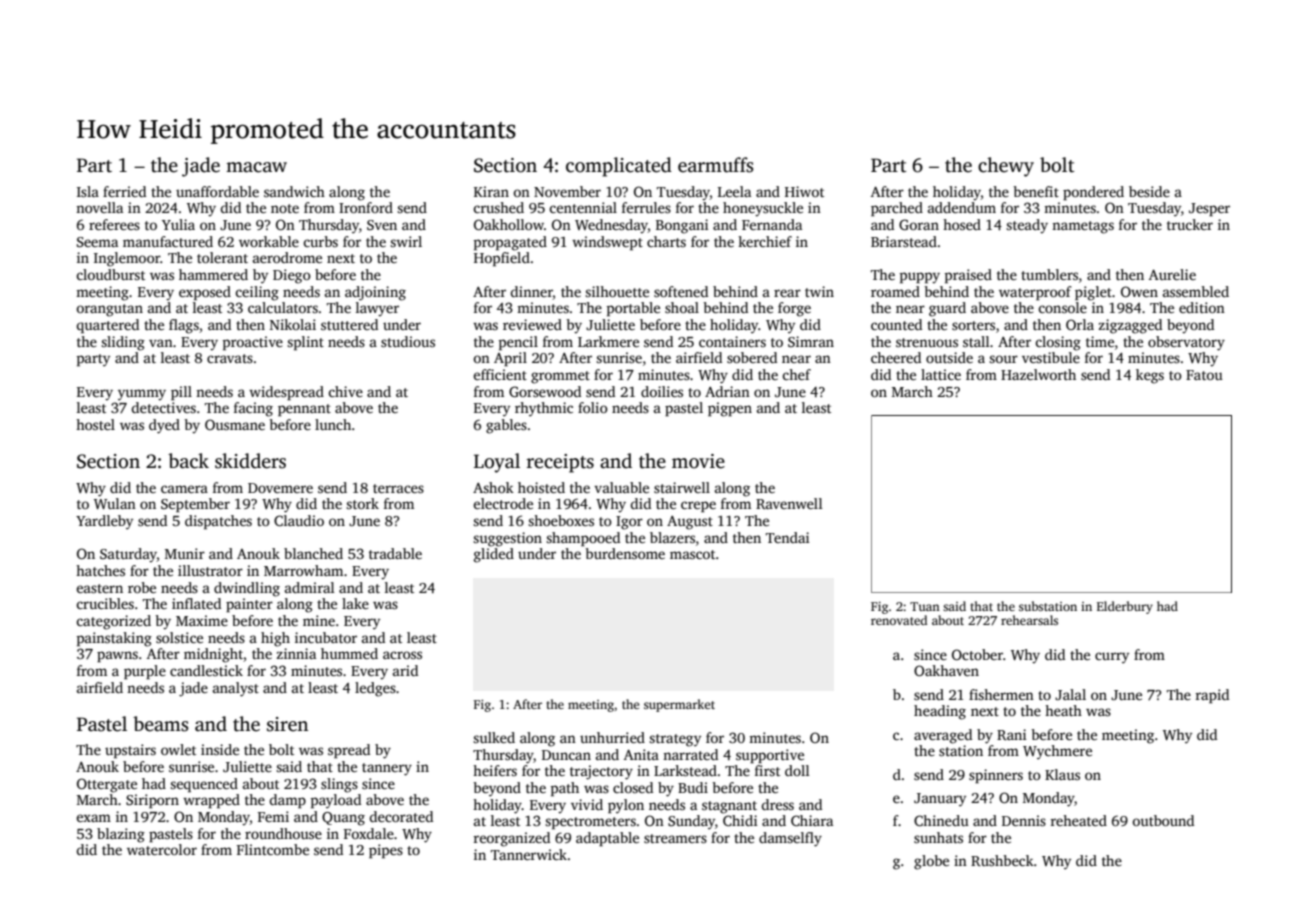 This screenshot has width=1308, height=924. Describe the element at coordinates (178, 224) in the screenshot. I see `Yulia` at that location.
